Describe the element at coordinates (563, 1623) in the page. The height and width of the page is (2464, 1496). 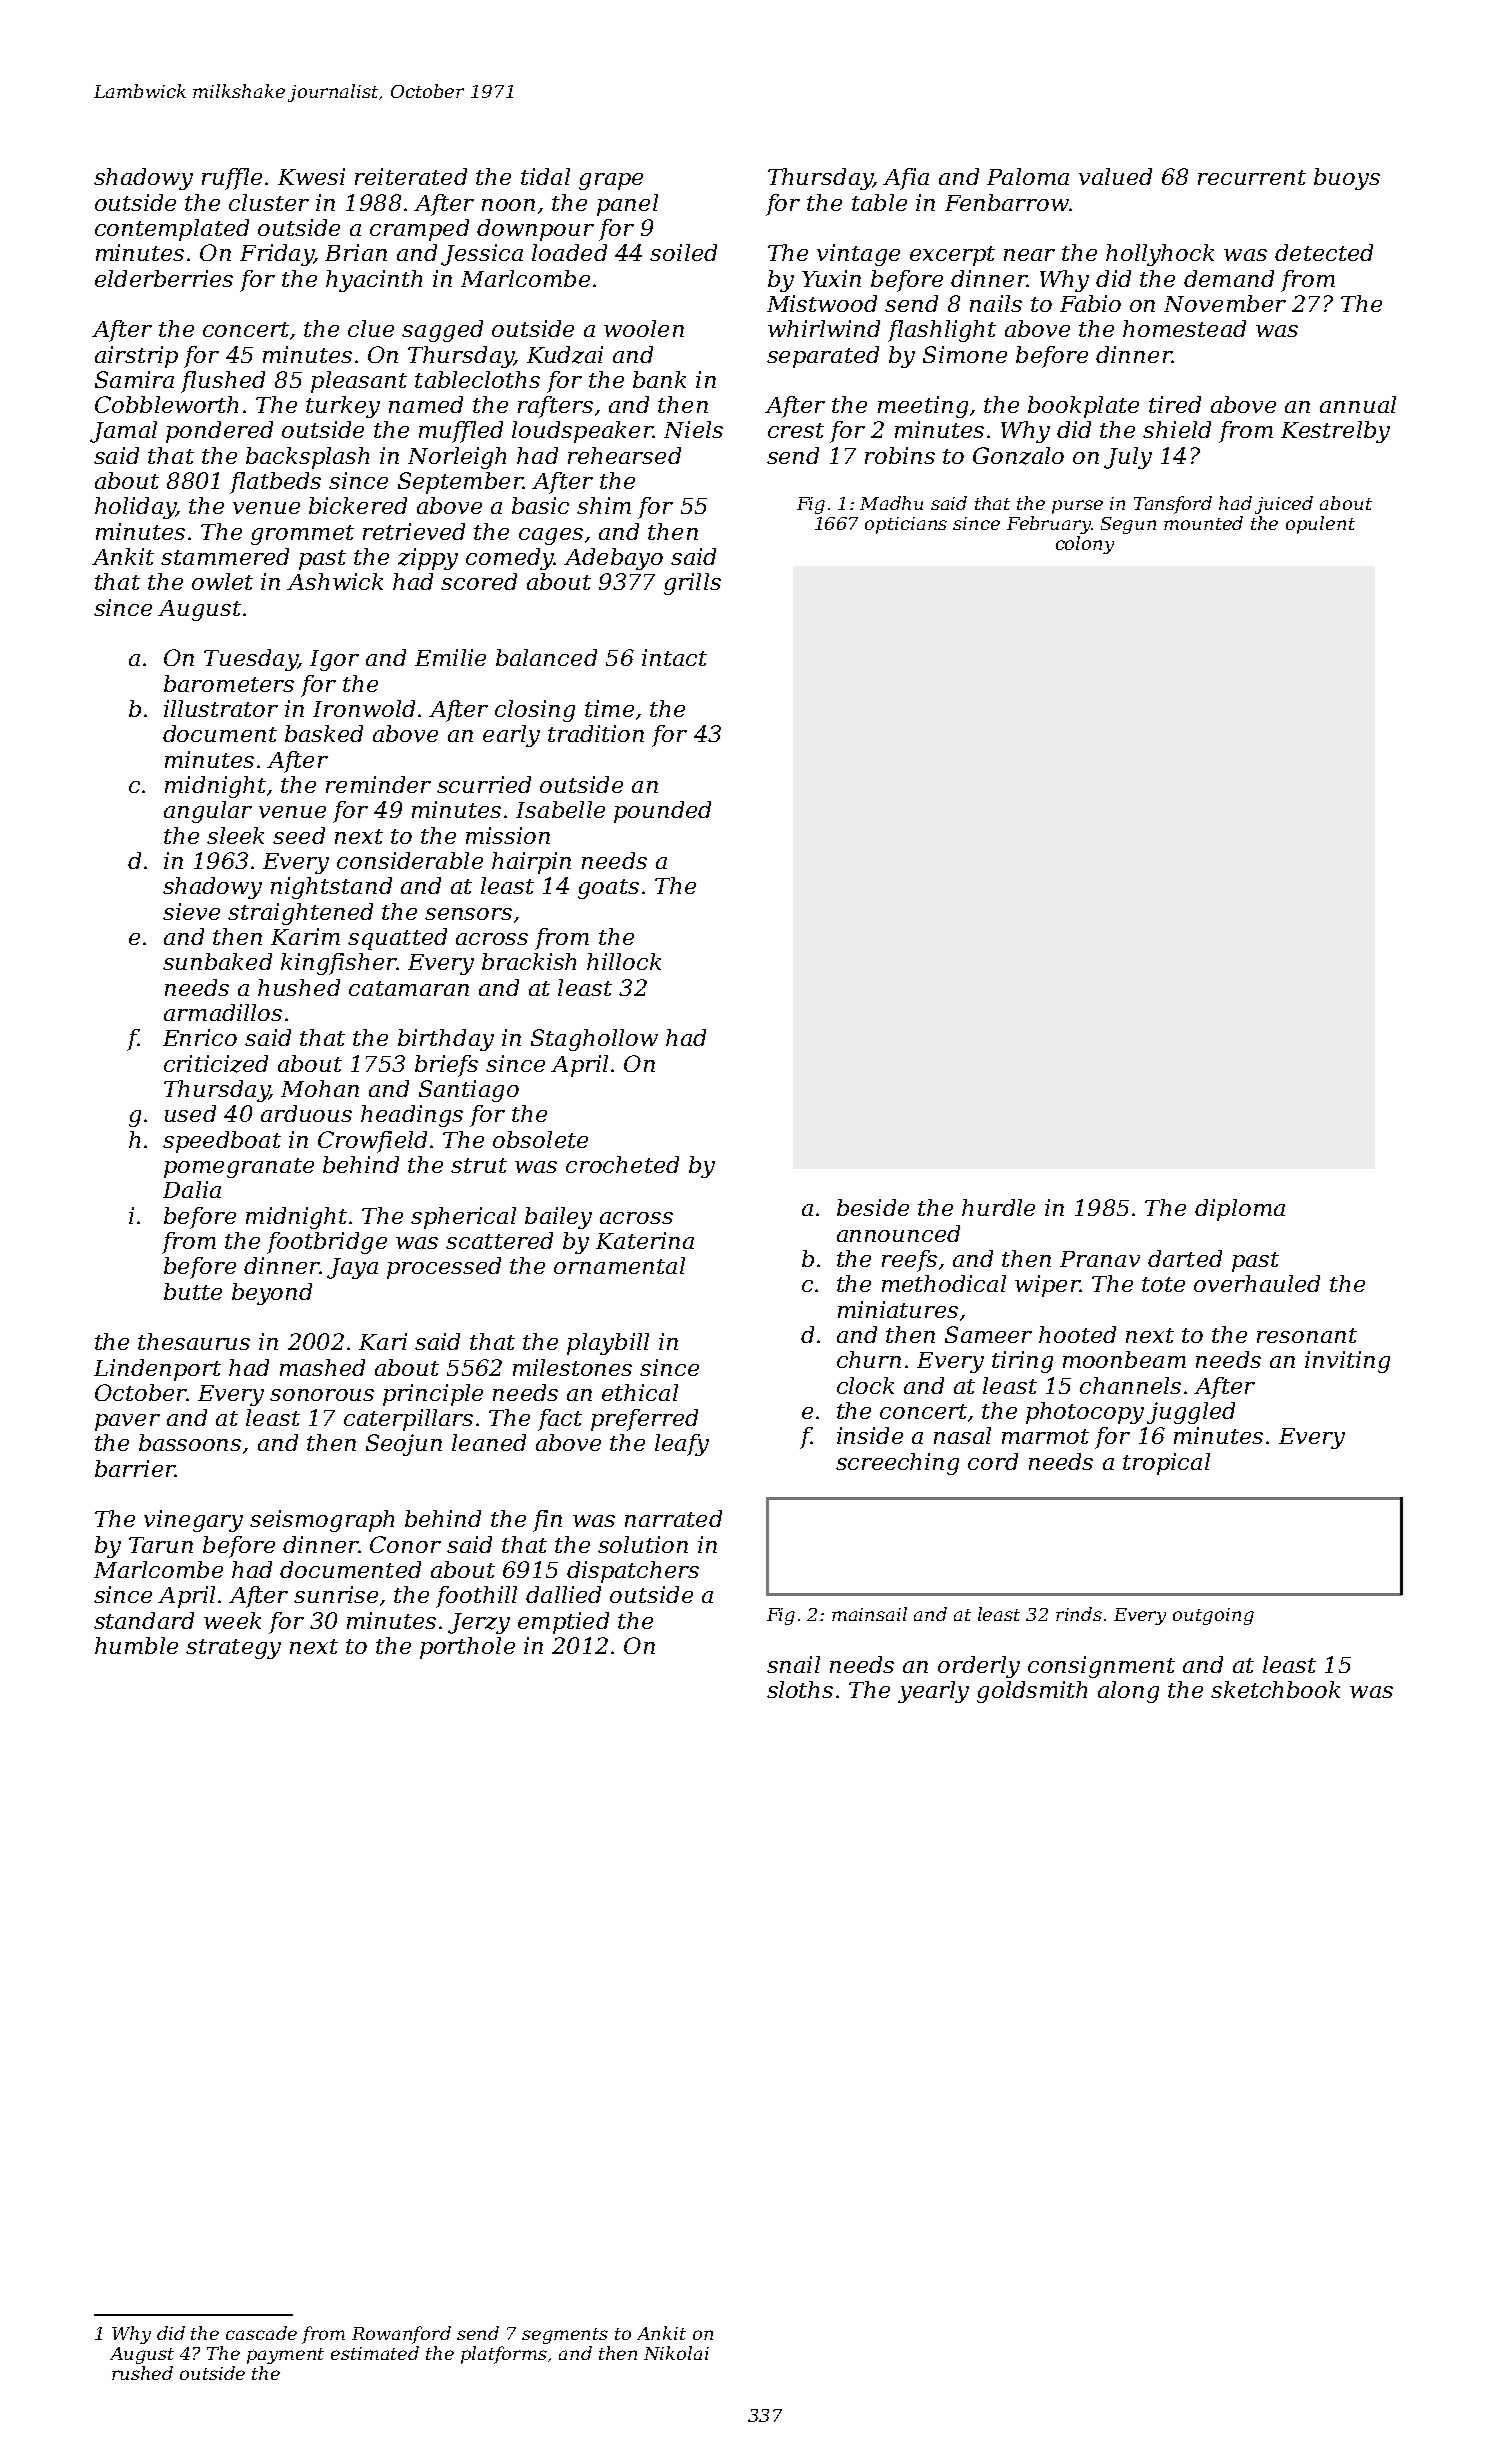
I see `emptied` at that location.
